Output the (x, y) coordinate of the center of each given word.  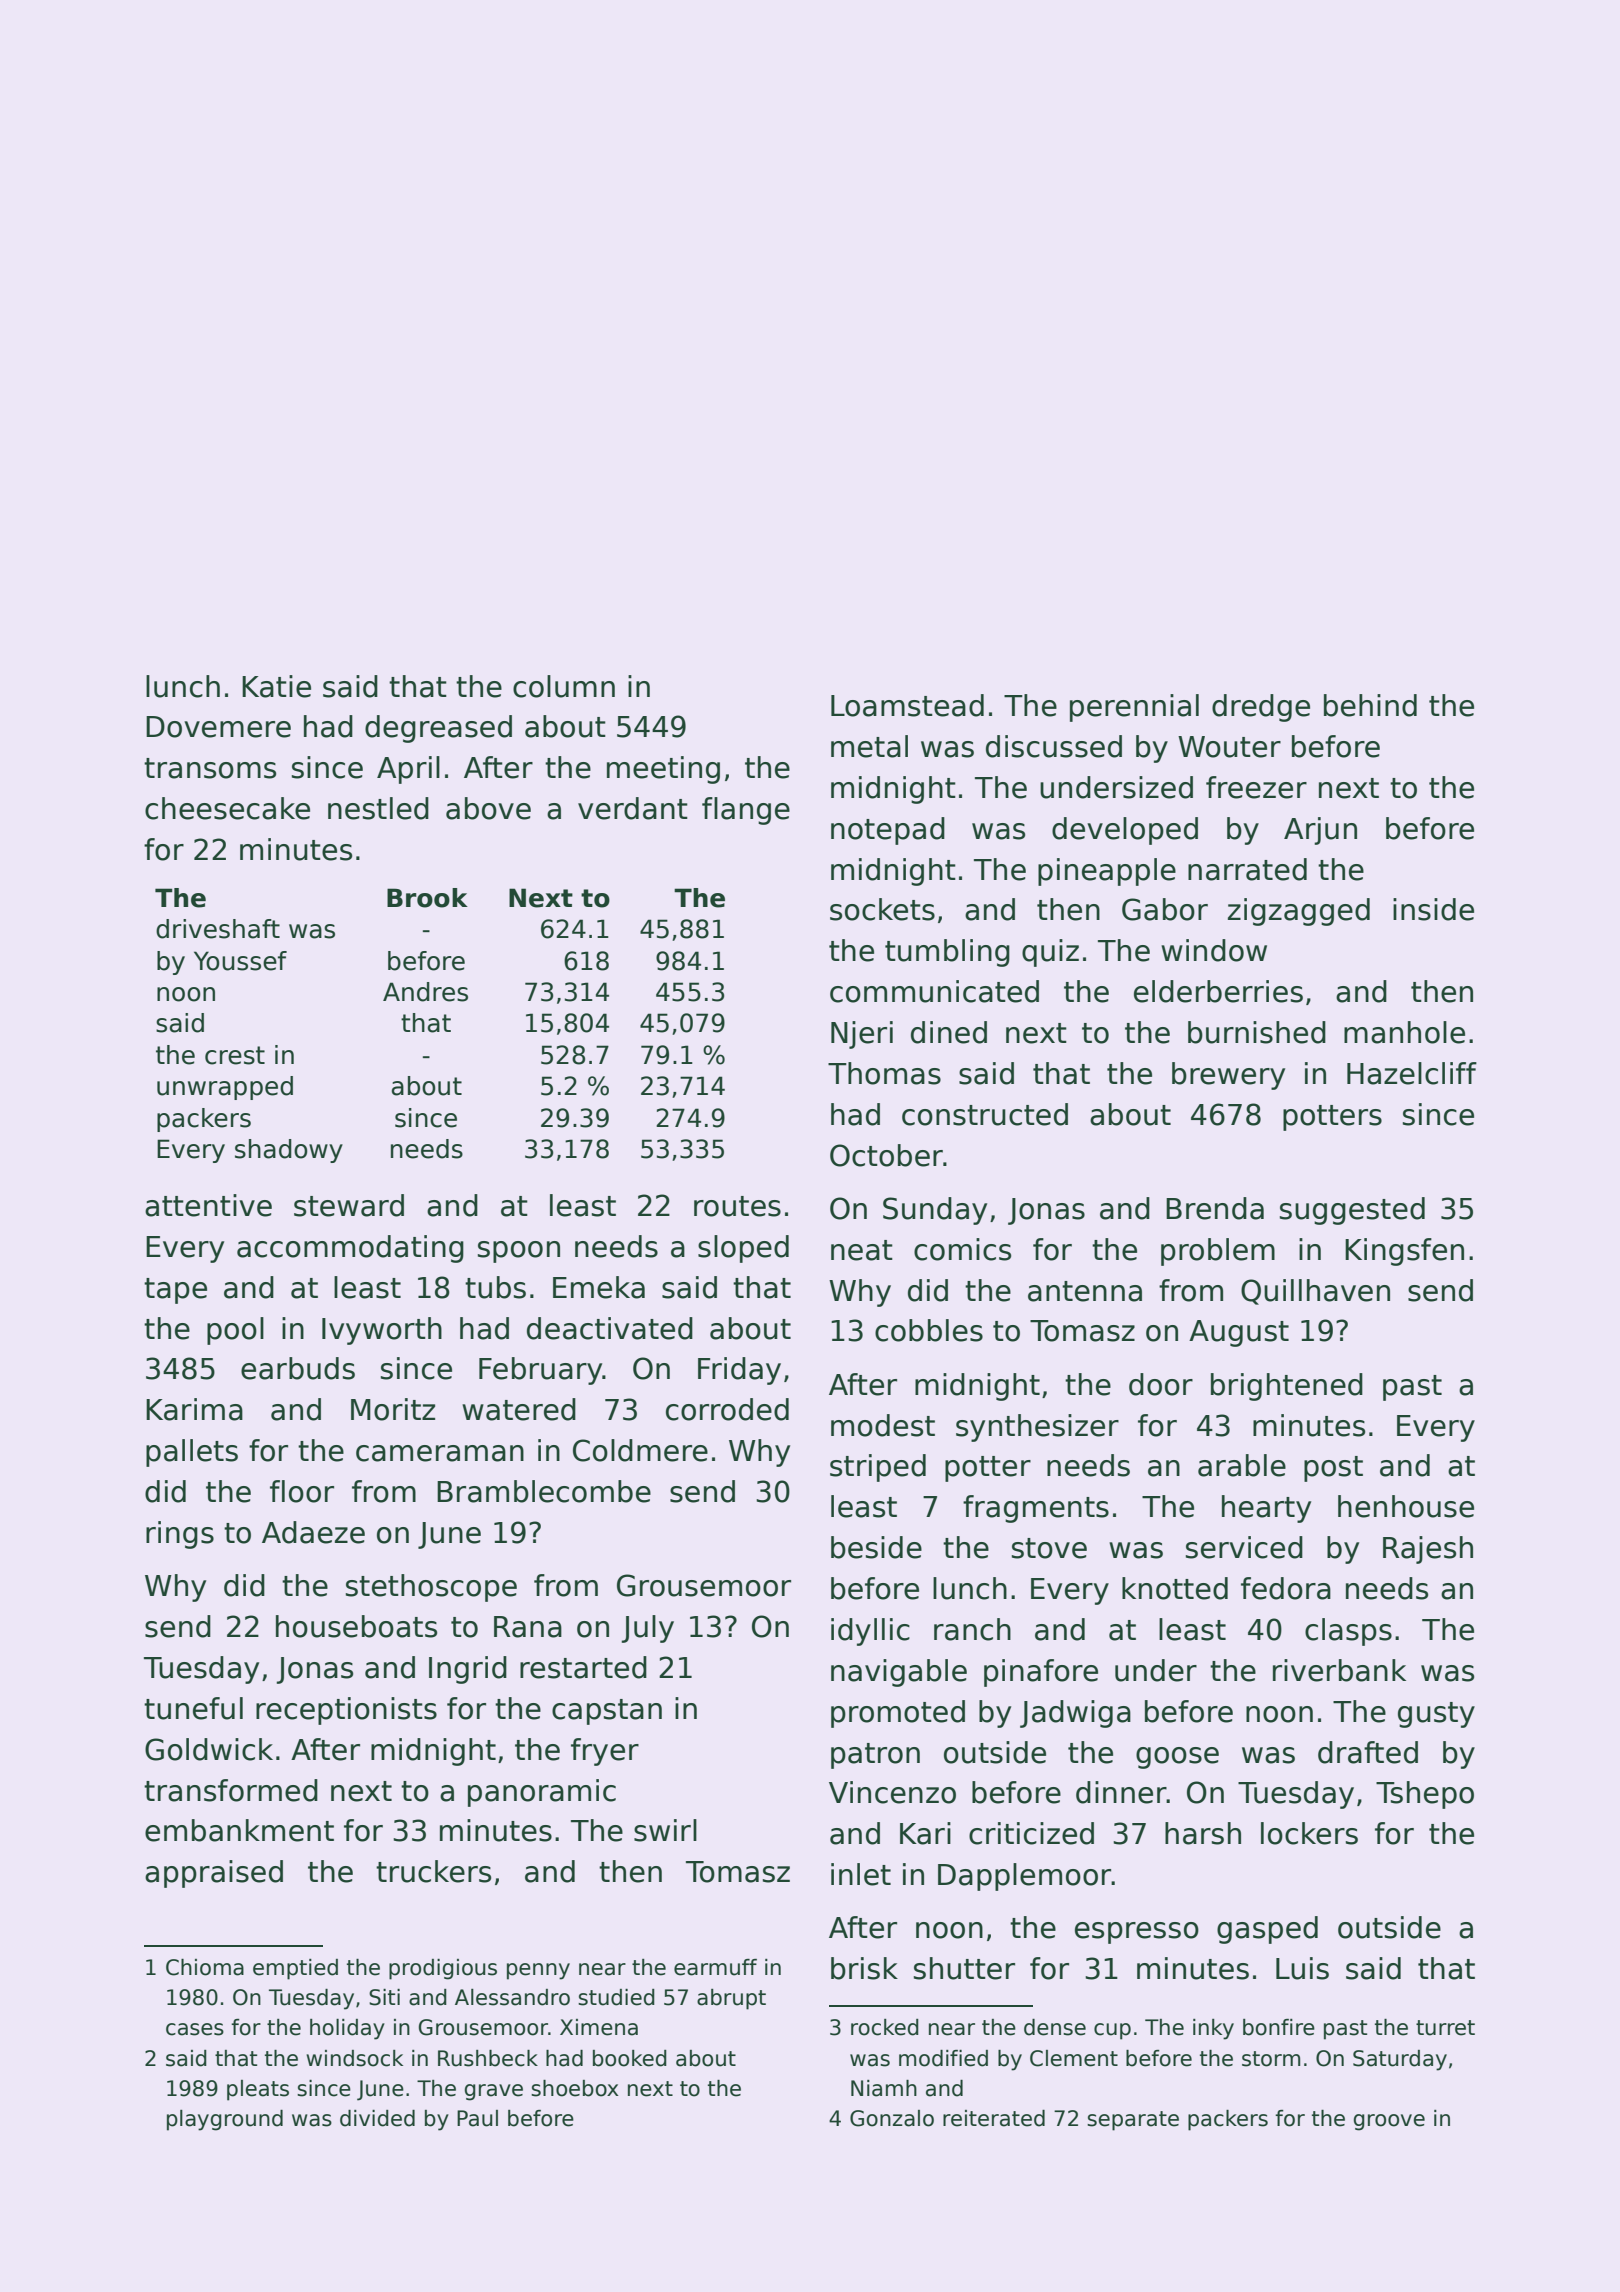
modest (883, 1425)
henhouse (1406, 1506)
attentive (208, 1205)
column (564, 686)
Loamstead (907, 705)
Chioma (205, 1967)
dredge (1261, 708)
